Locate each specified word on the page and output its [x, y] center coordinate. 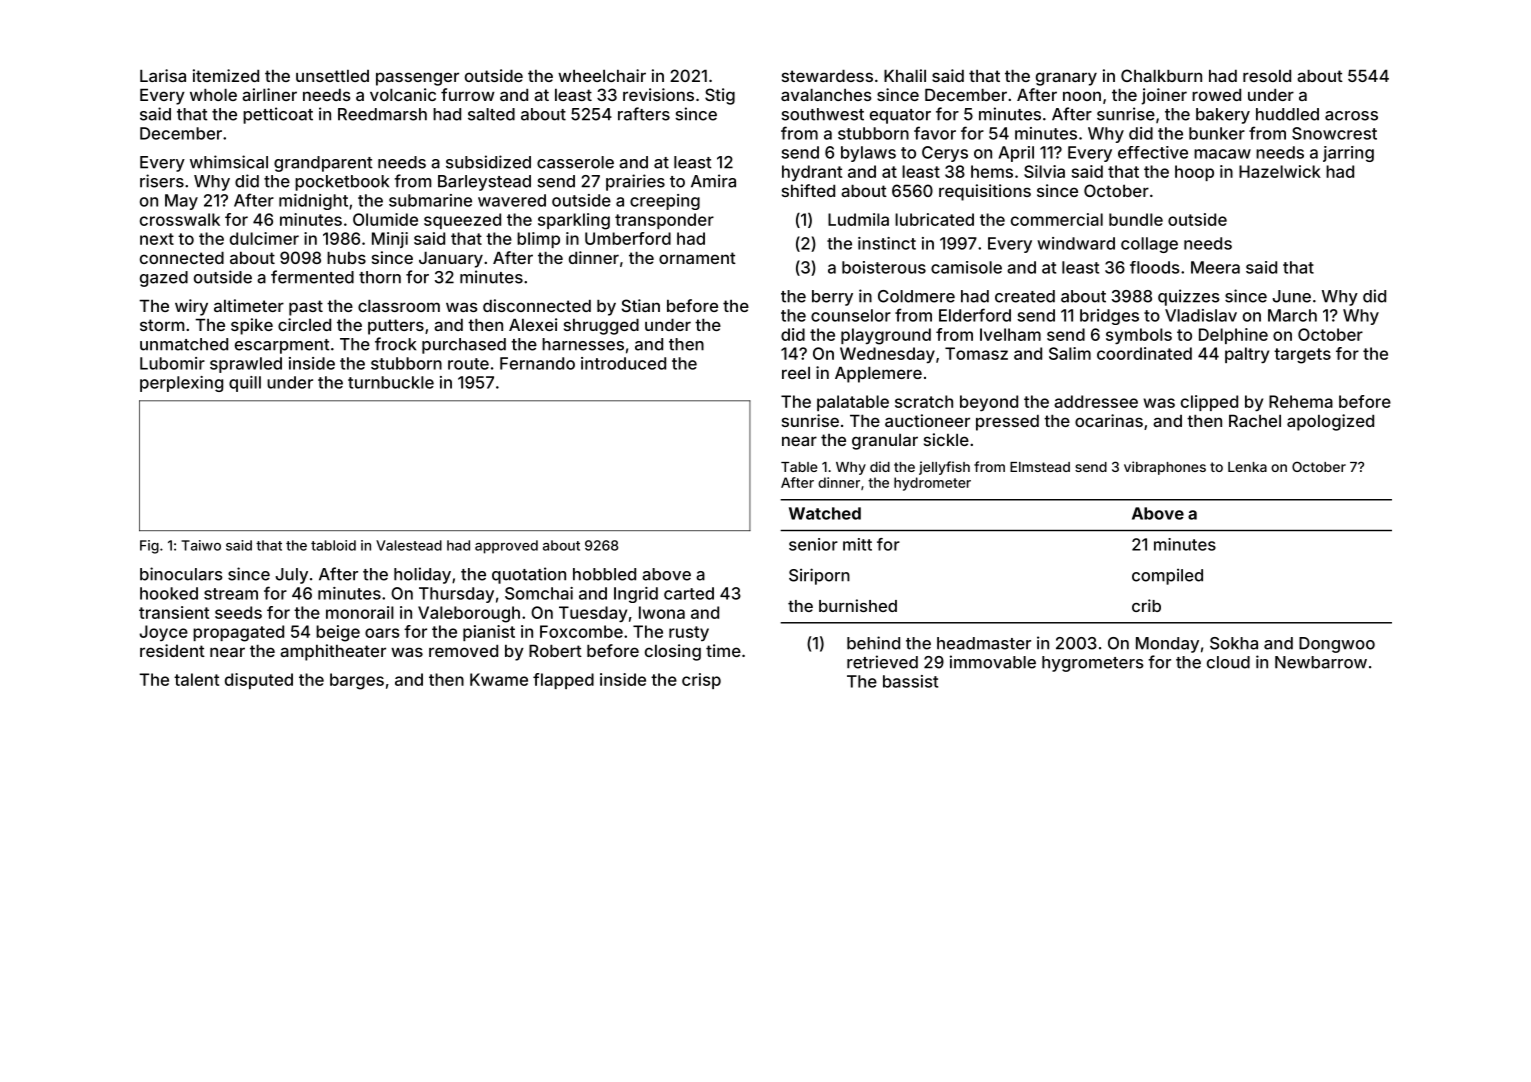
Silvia [1044, 171]
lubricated [934, 219]
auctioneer [927, 420]
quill [245, 384]
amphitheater [333, 652]
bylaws [868, 154]
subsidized [488, 162]
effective [1153, 152]
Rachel [1255, 421]
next [157, 239]
